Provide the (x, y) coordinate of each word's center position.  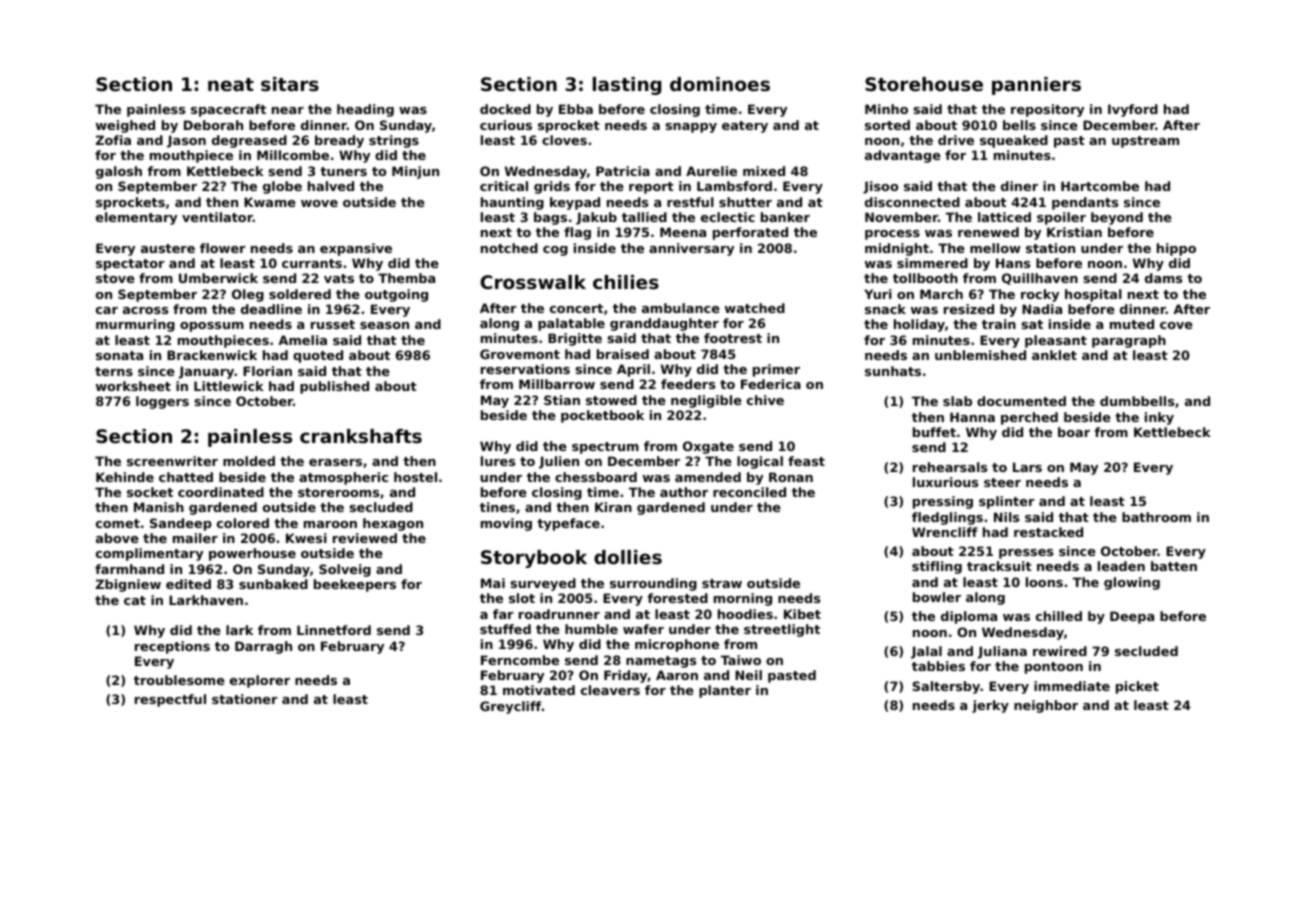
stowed (611, 400)
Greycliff (510, 707)
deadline (271, 309)
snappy (691, 128)
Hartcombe (1100, 186)
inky (1159, 418)
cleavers (610, 690)
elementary (136, 218)
